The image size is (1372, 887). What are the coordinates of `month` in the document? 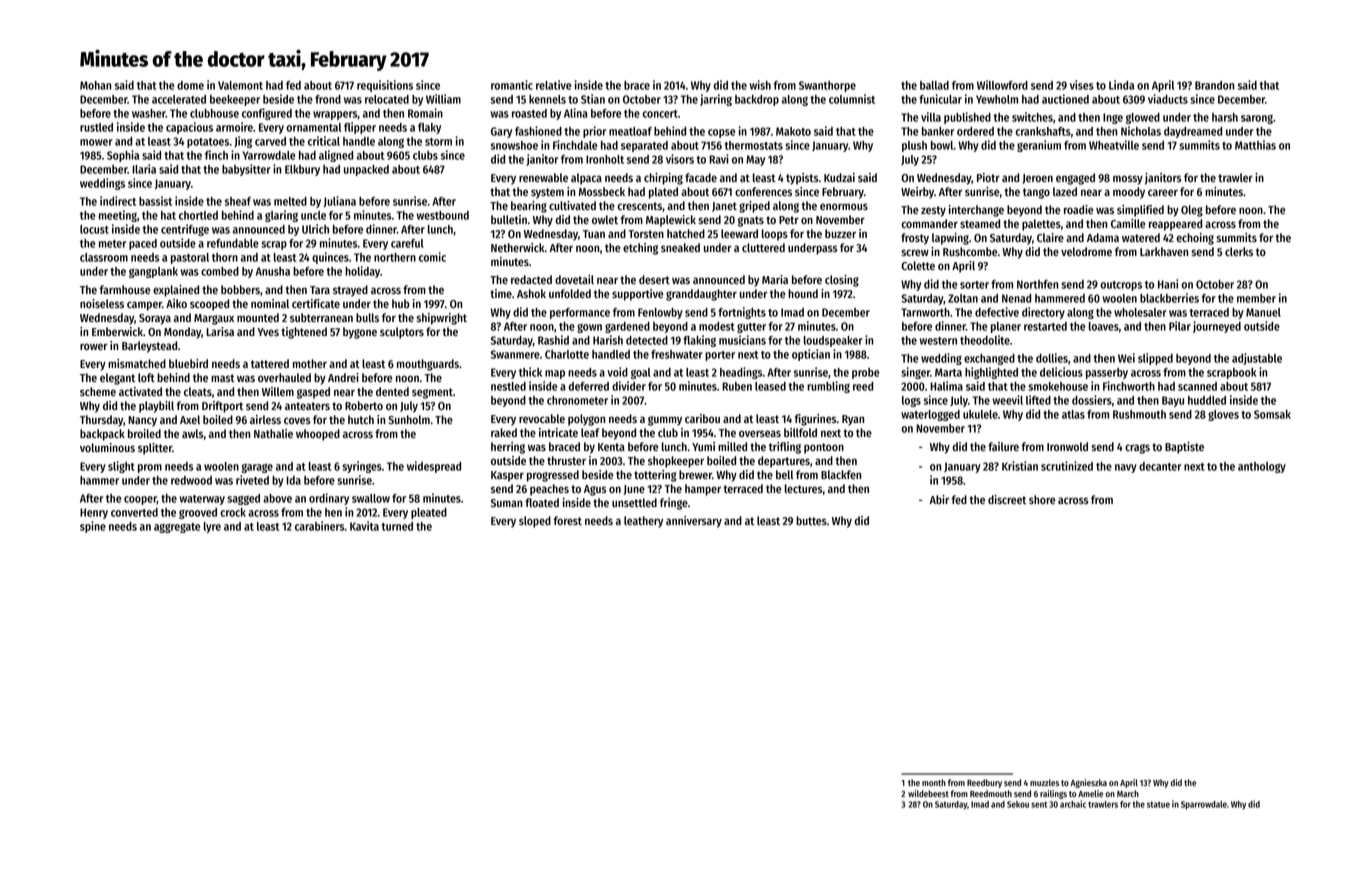 It's located at (934, 782).
